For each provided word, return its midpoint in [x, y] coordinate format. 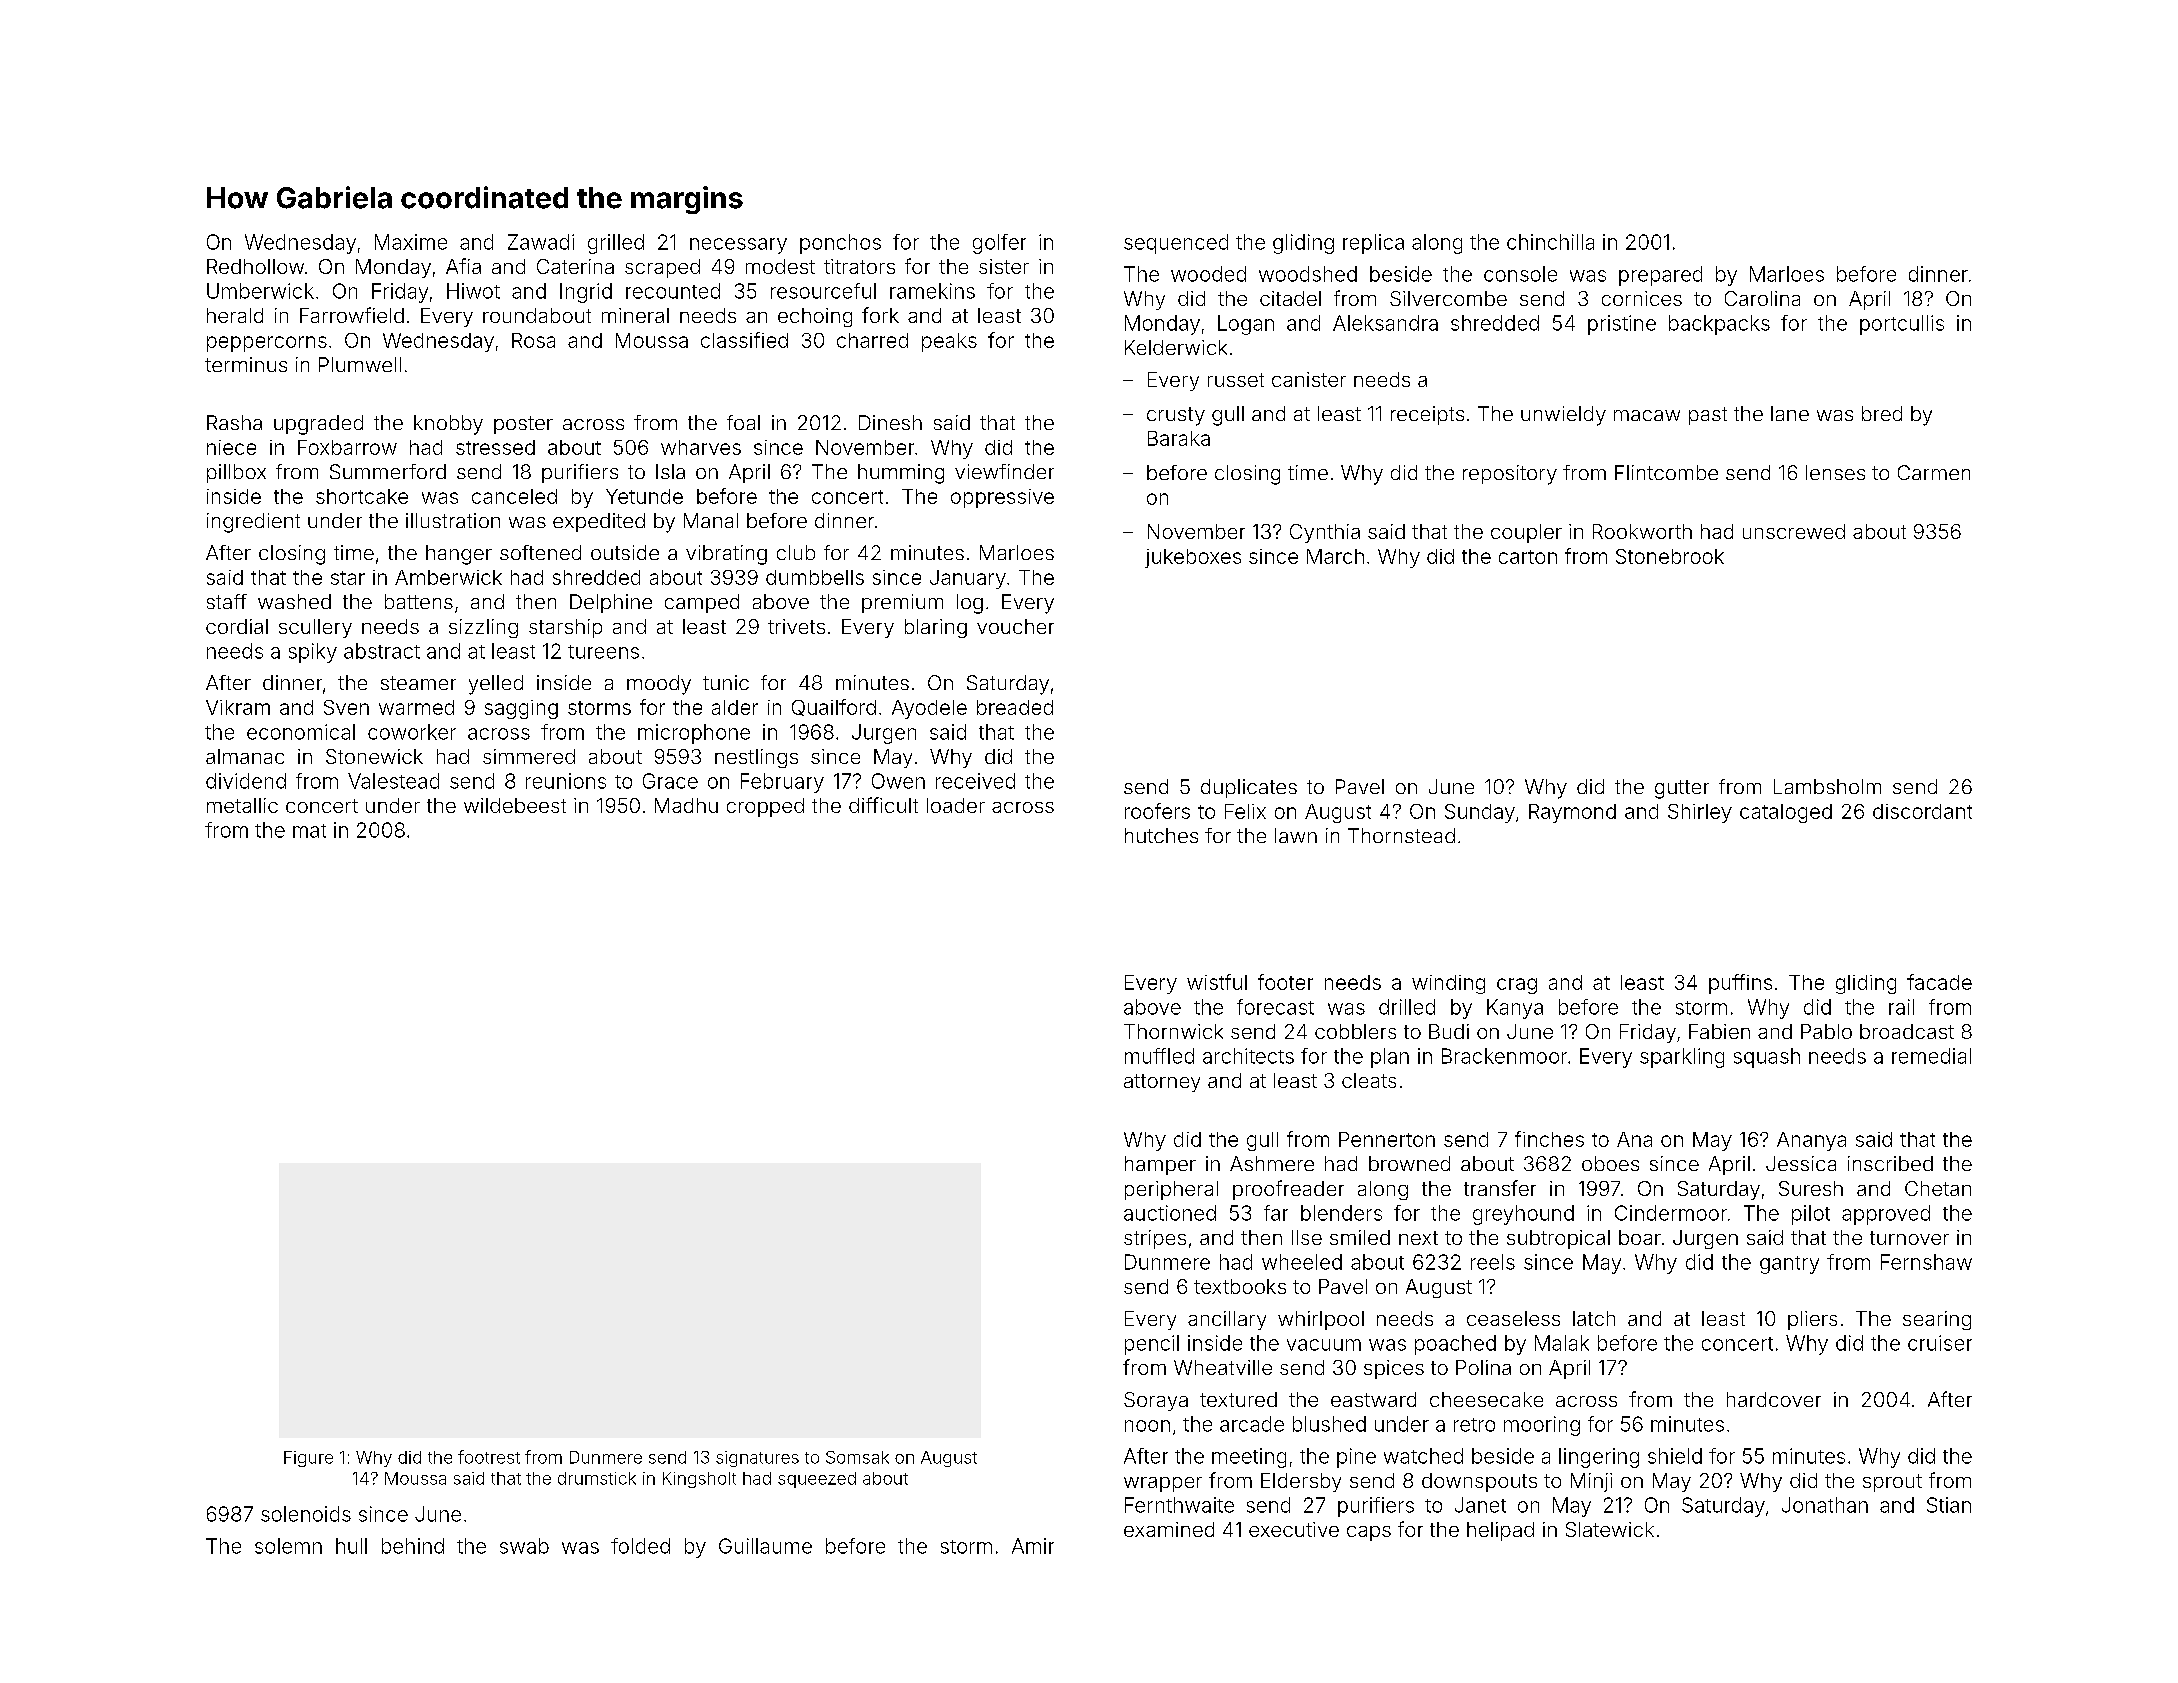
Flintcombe [1666, 472]
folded [640, 1546]
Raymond [1572, 813]
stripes [1155, 1239]
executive [1294, 1529]
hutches [1161, 835]
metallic [242, 805]
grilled [616, 244]
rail [1901, 1007]
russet [1236, 380]
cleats [1369, 1080]
